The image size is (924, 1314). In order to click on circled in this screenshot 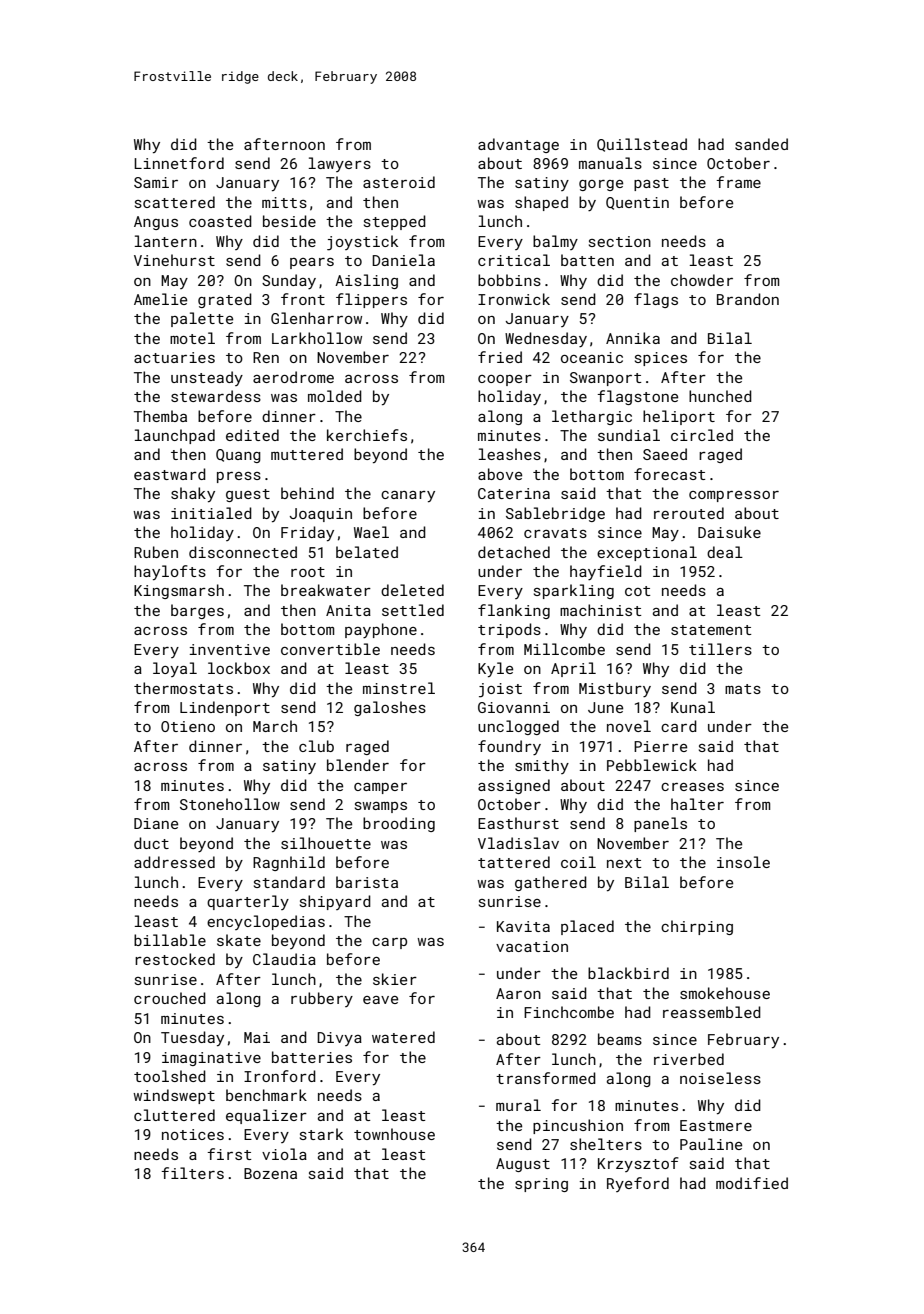, I will do `click(702, 435)`.
